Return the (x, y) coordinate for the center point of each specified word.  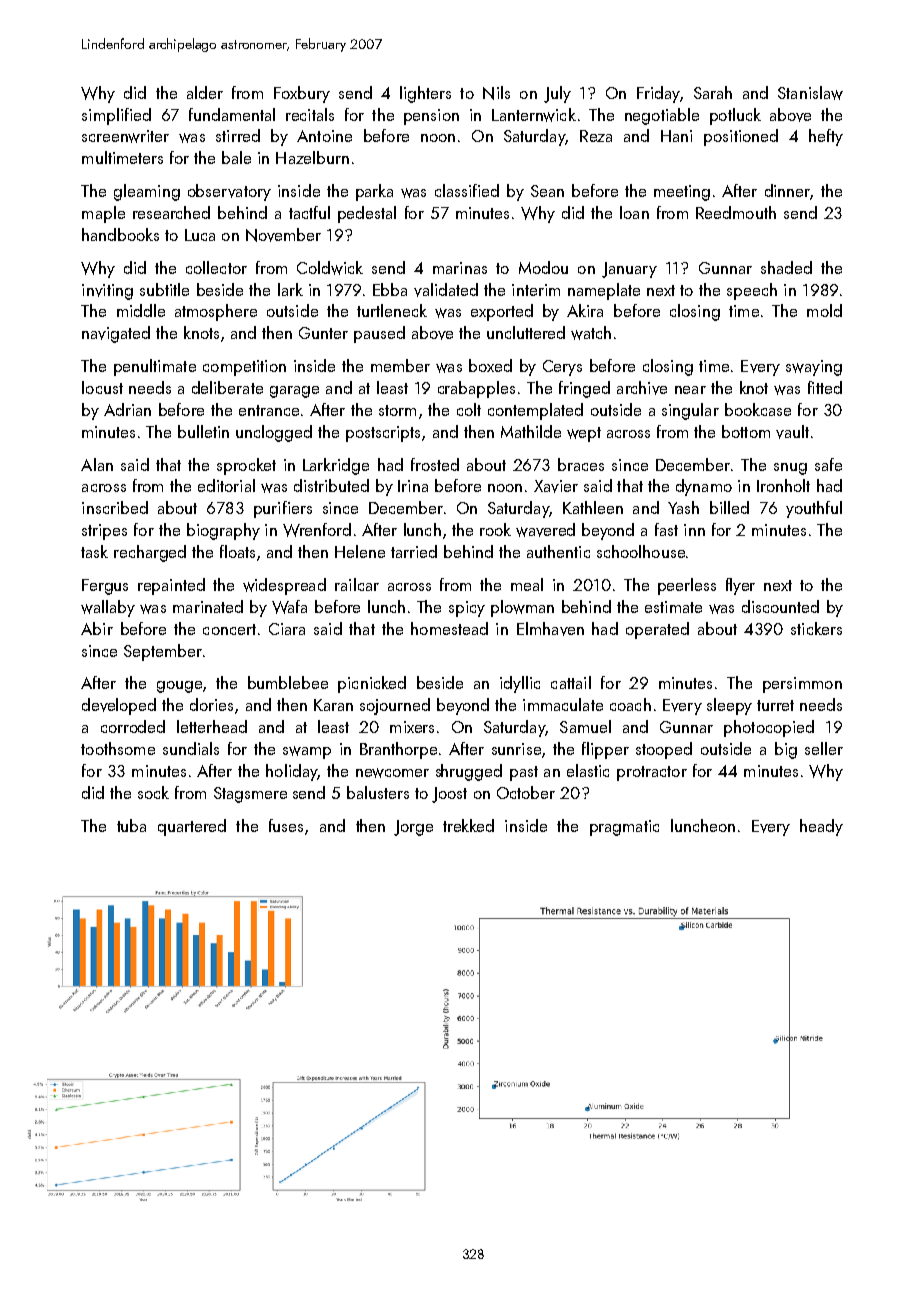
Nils (496, 93)
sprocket (246, 466)
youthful (814, 509)
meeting (682, 193)
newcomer (392, 773)
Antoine (324, 136)
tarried (414, 551)
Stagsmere (250, 795)
